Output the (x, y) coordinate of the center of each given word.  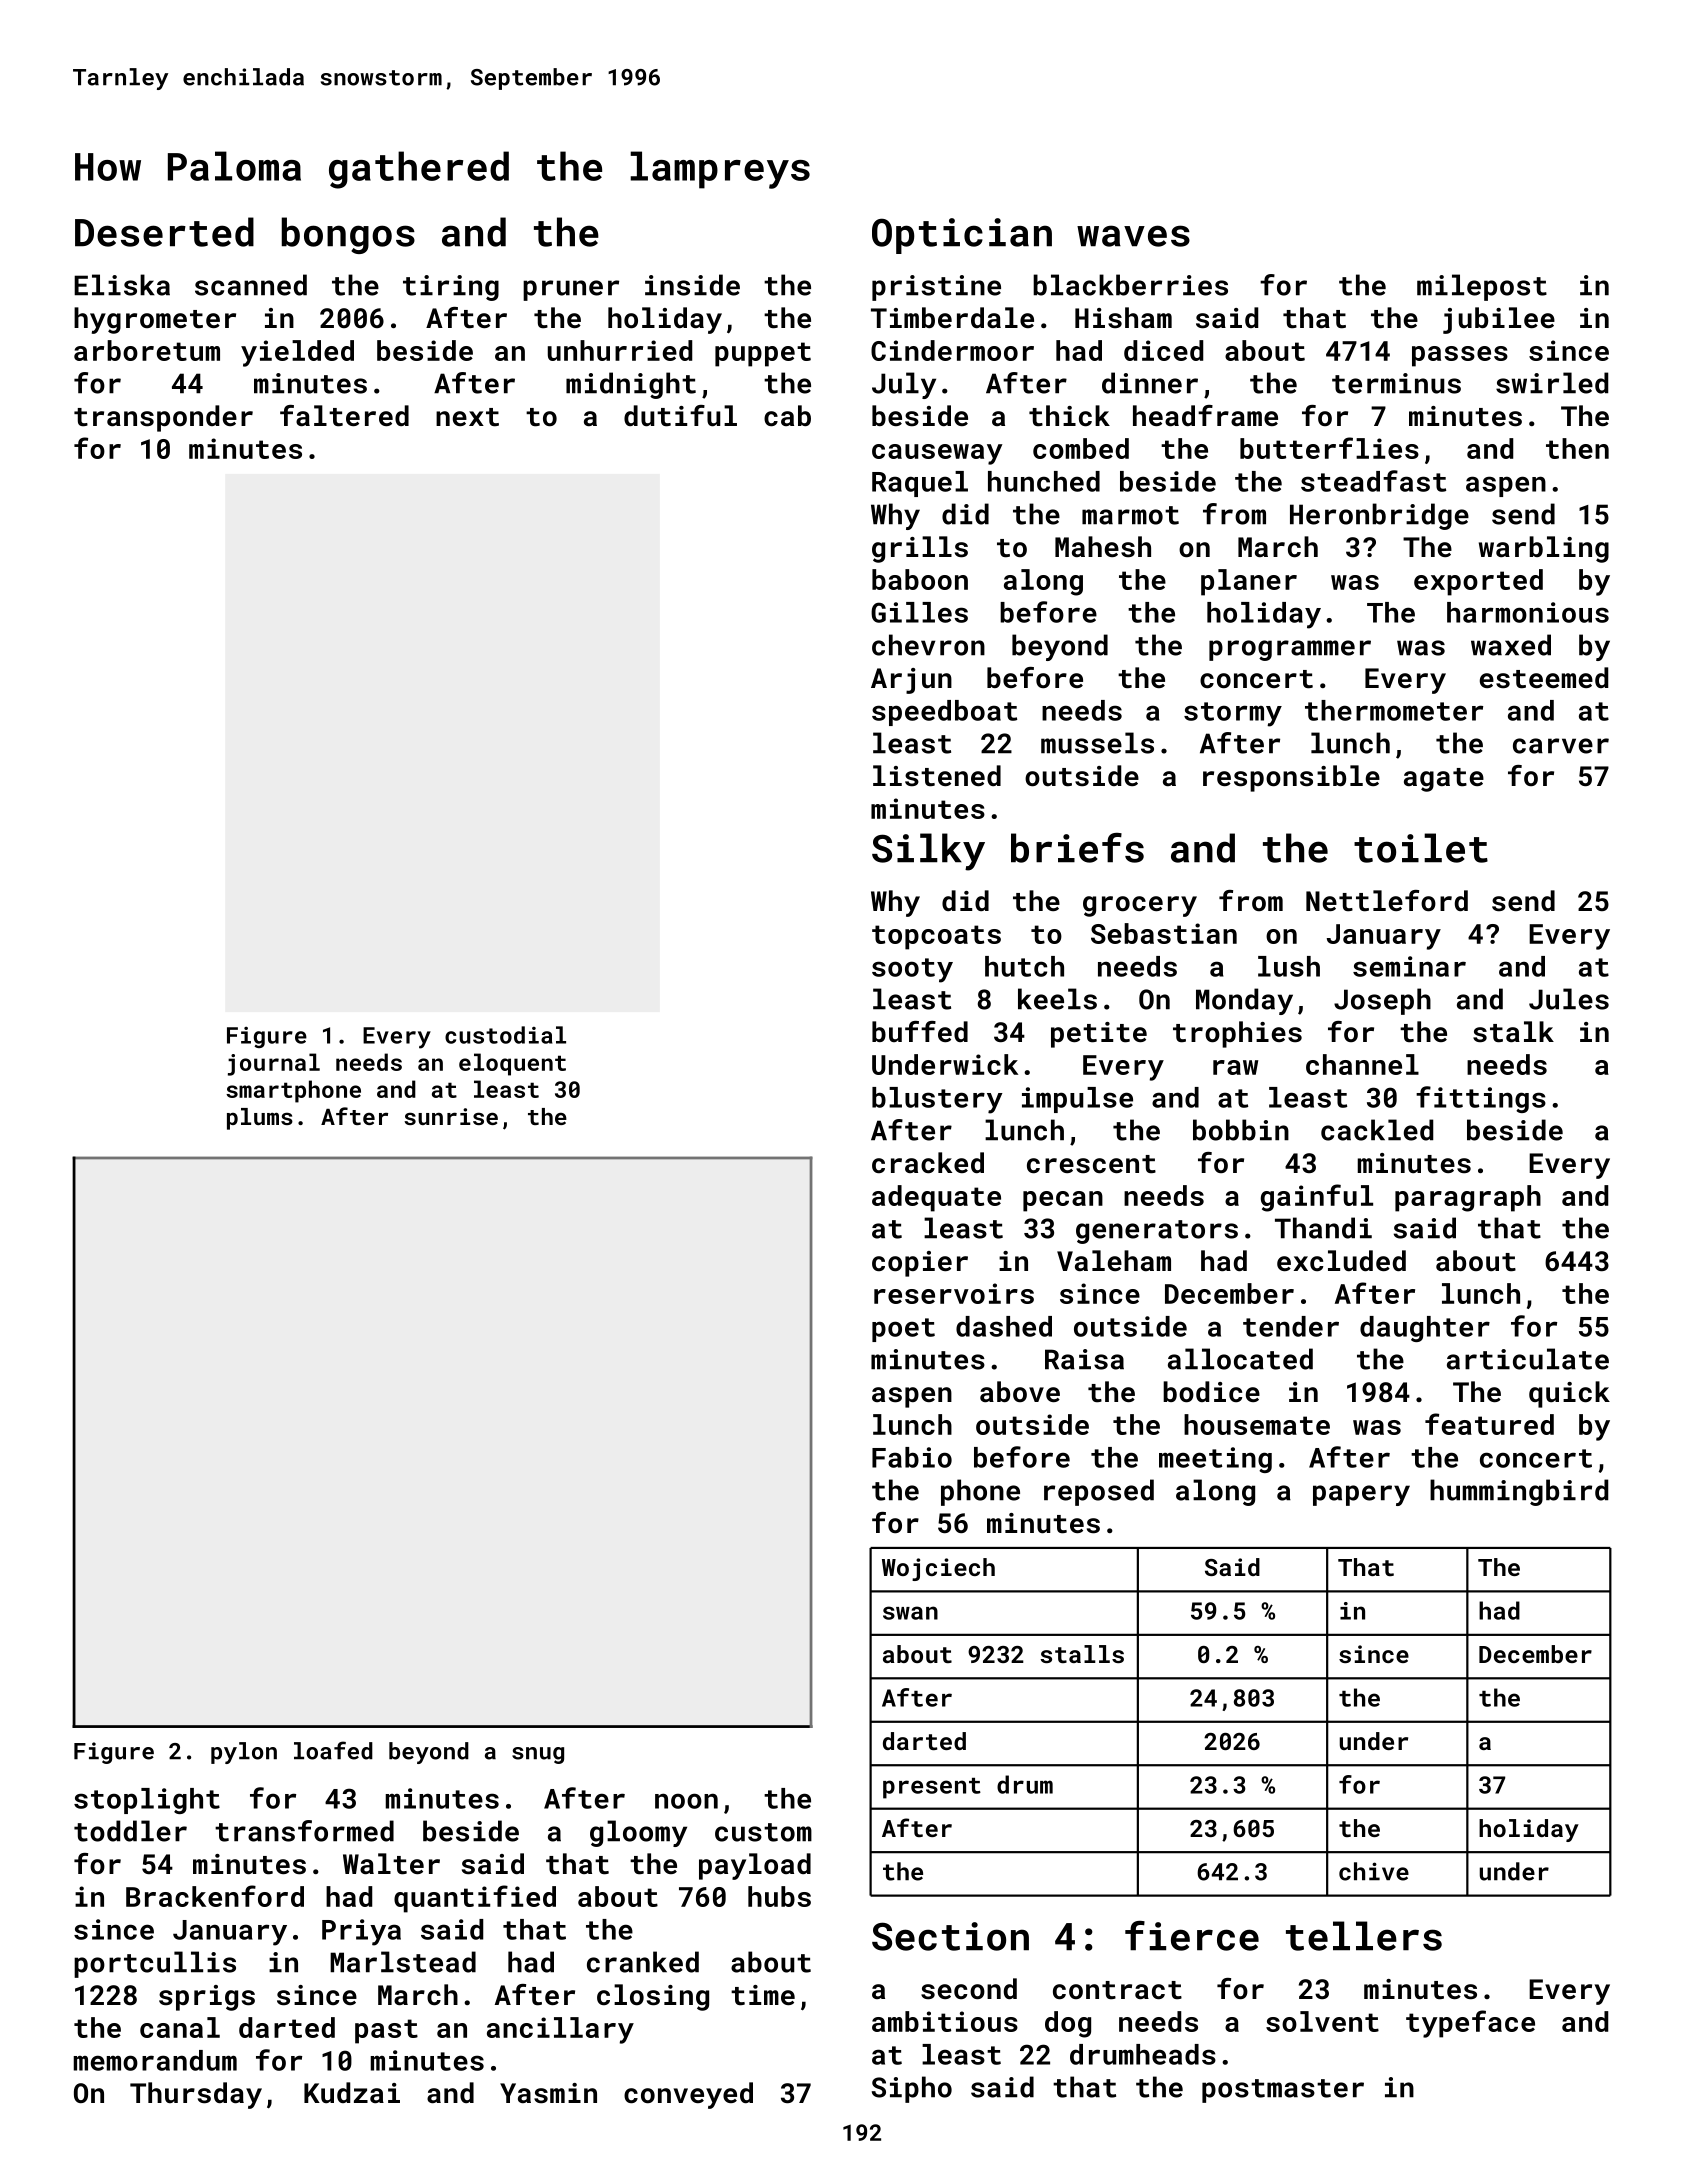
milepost (1482, 287)
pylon (244, 1753)
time (763, 1995)
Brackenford (215, 1896)
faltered (344, 416)
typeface (1470, 2024)
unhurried (620, 350)
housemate (1257, 1424)
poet (903, 1330)
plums (260, 1119)
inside (692, 285)
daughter (1425, 1329)
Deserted (164, 232)
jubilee (1499, 320)
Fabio (912, 1457)
